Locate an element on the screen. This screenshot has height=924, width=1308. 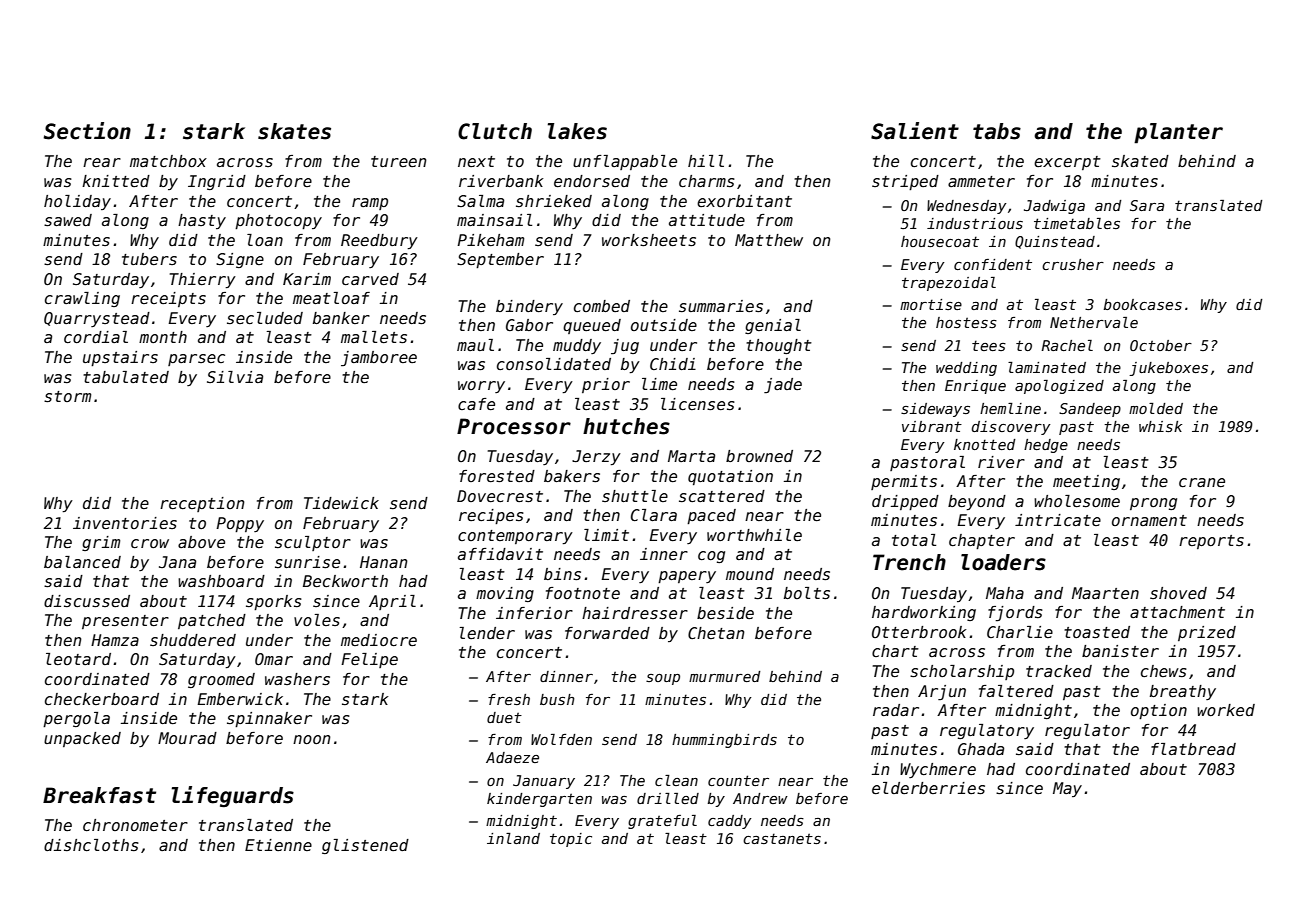
reception is located at coordinates (202, 504).
